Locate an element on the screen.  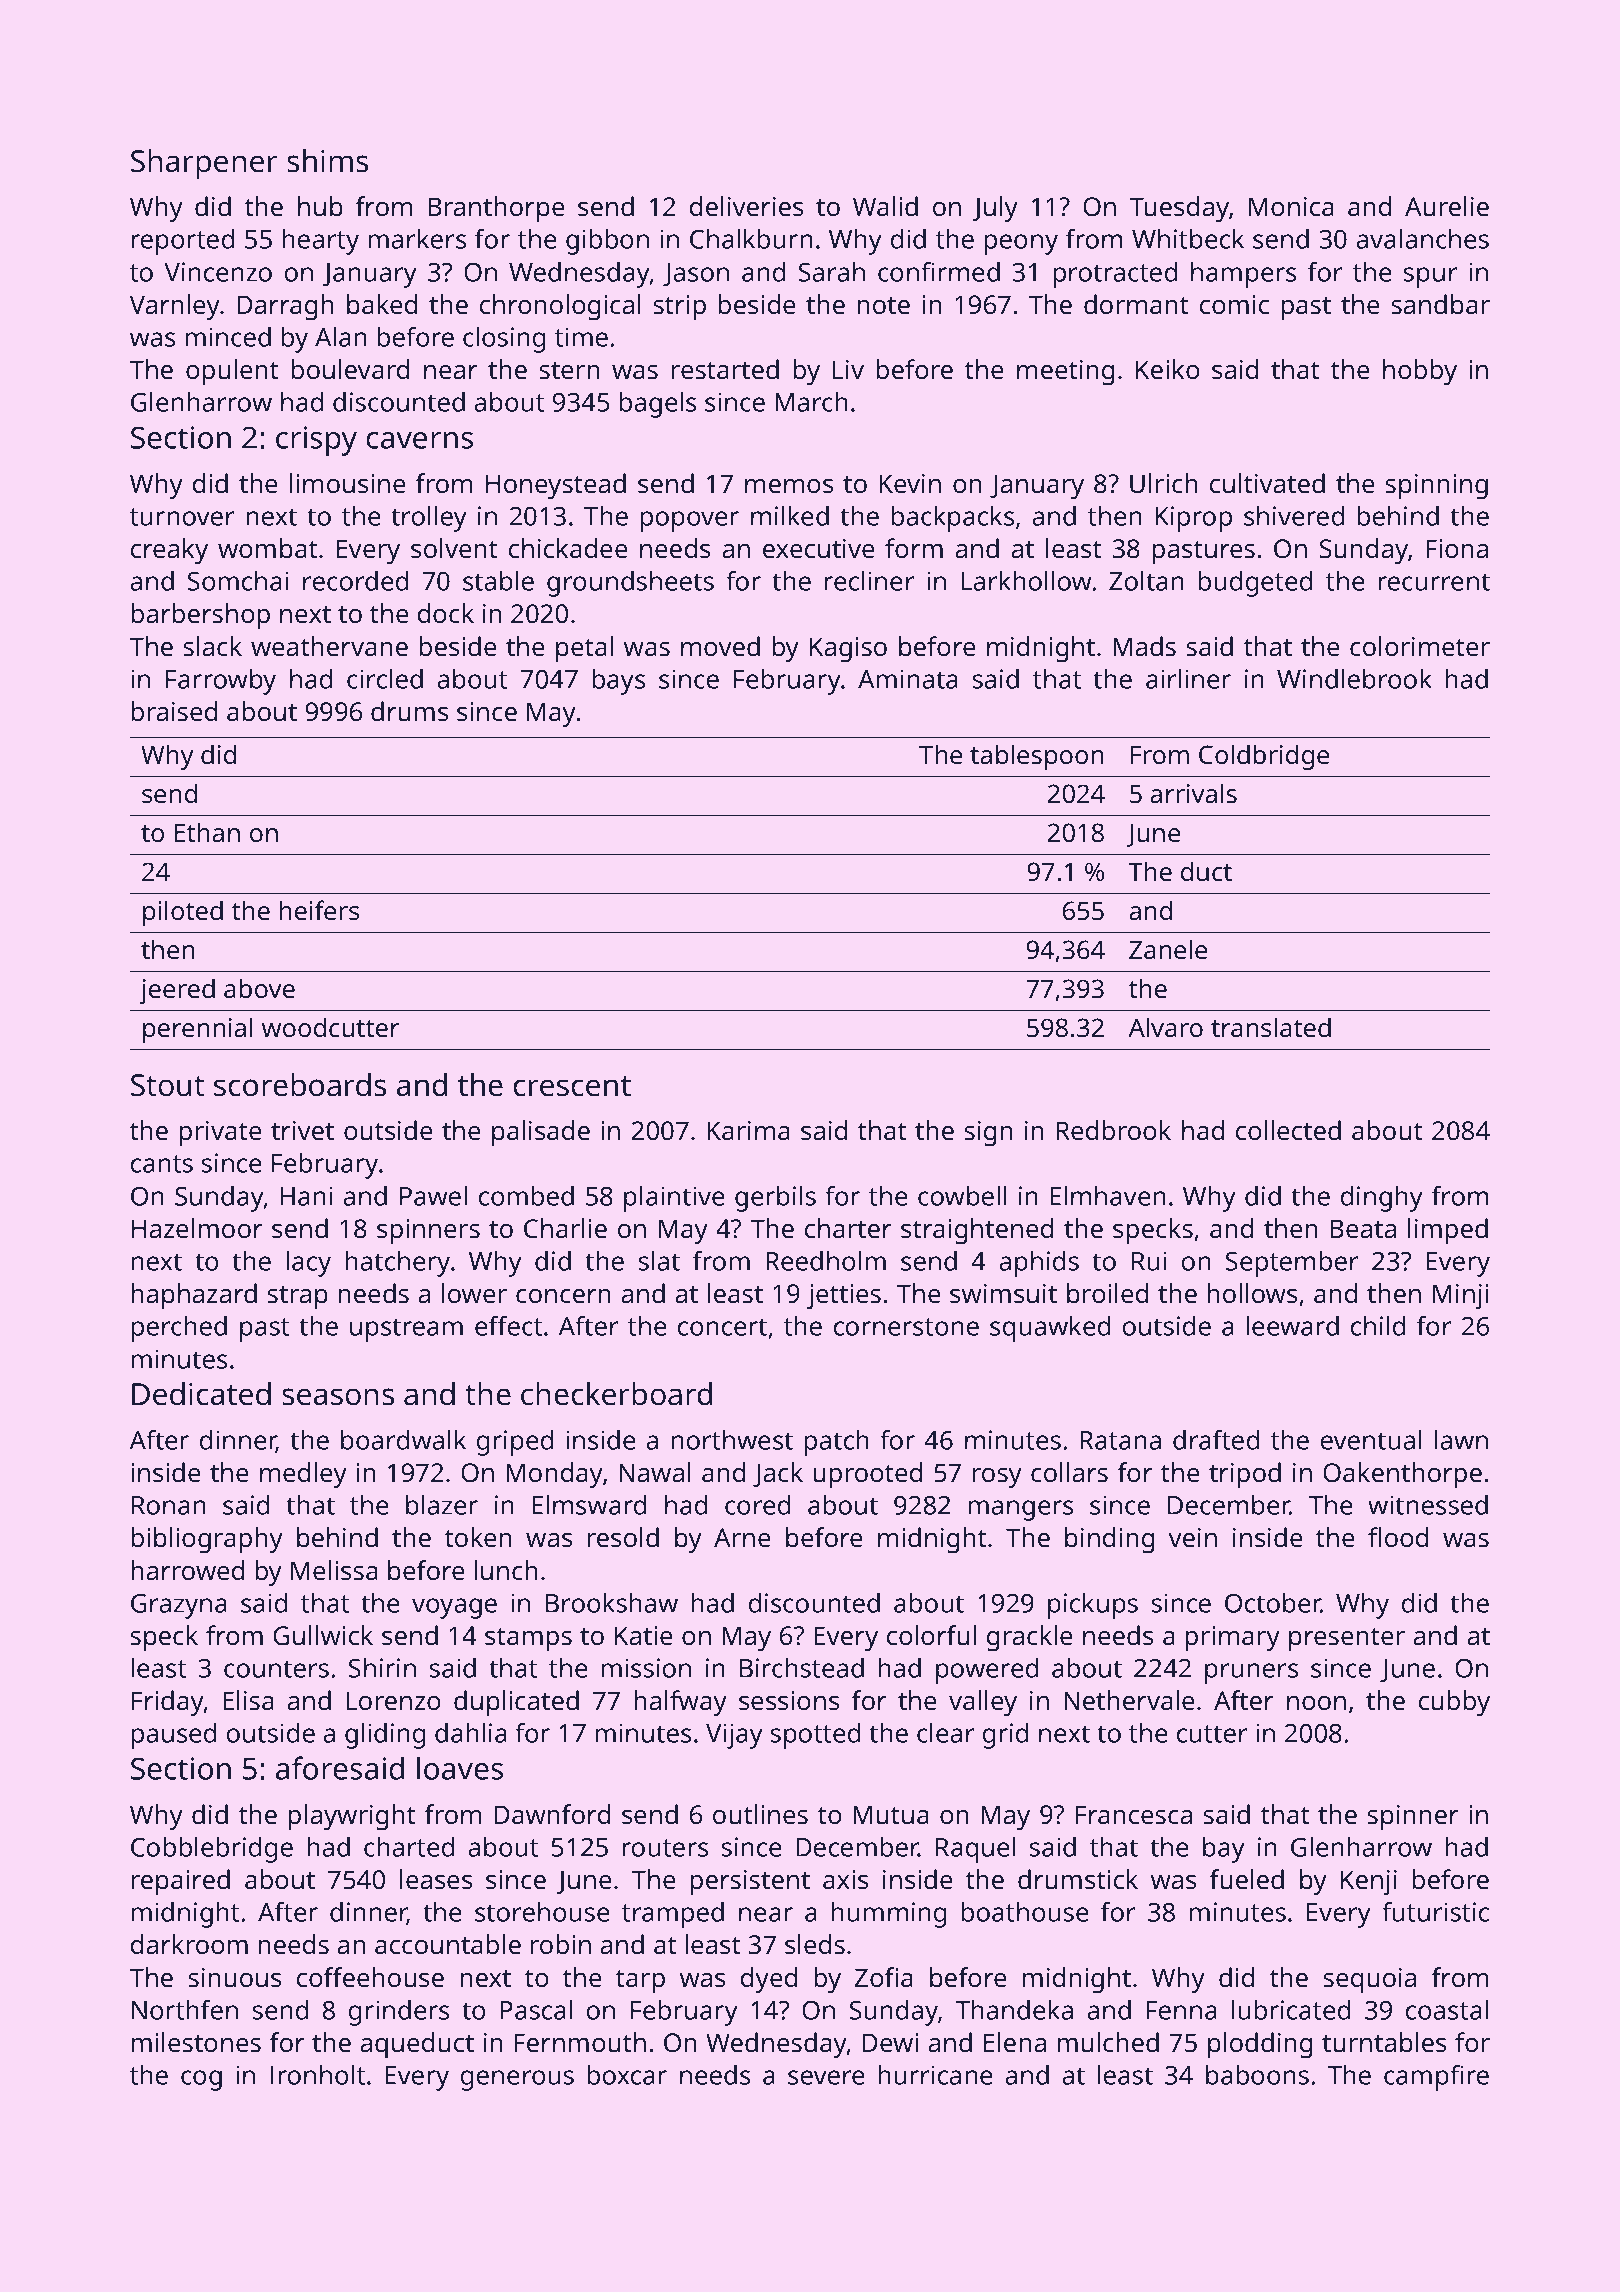
haphazard is located at coordinates (194, 1296).
